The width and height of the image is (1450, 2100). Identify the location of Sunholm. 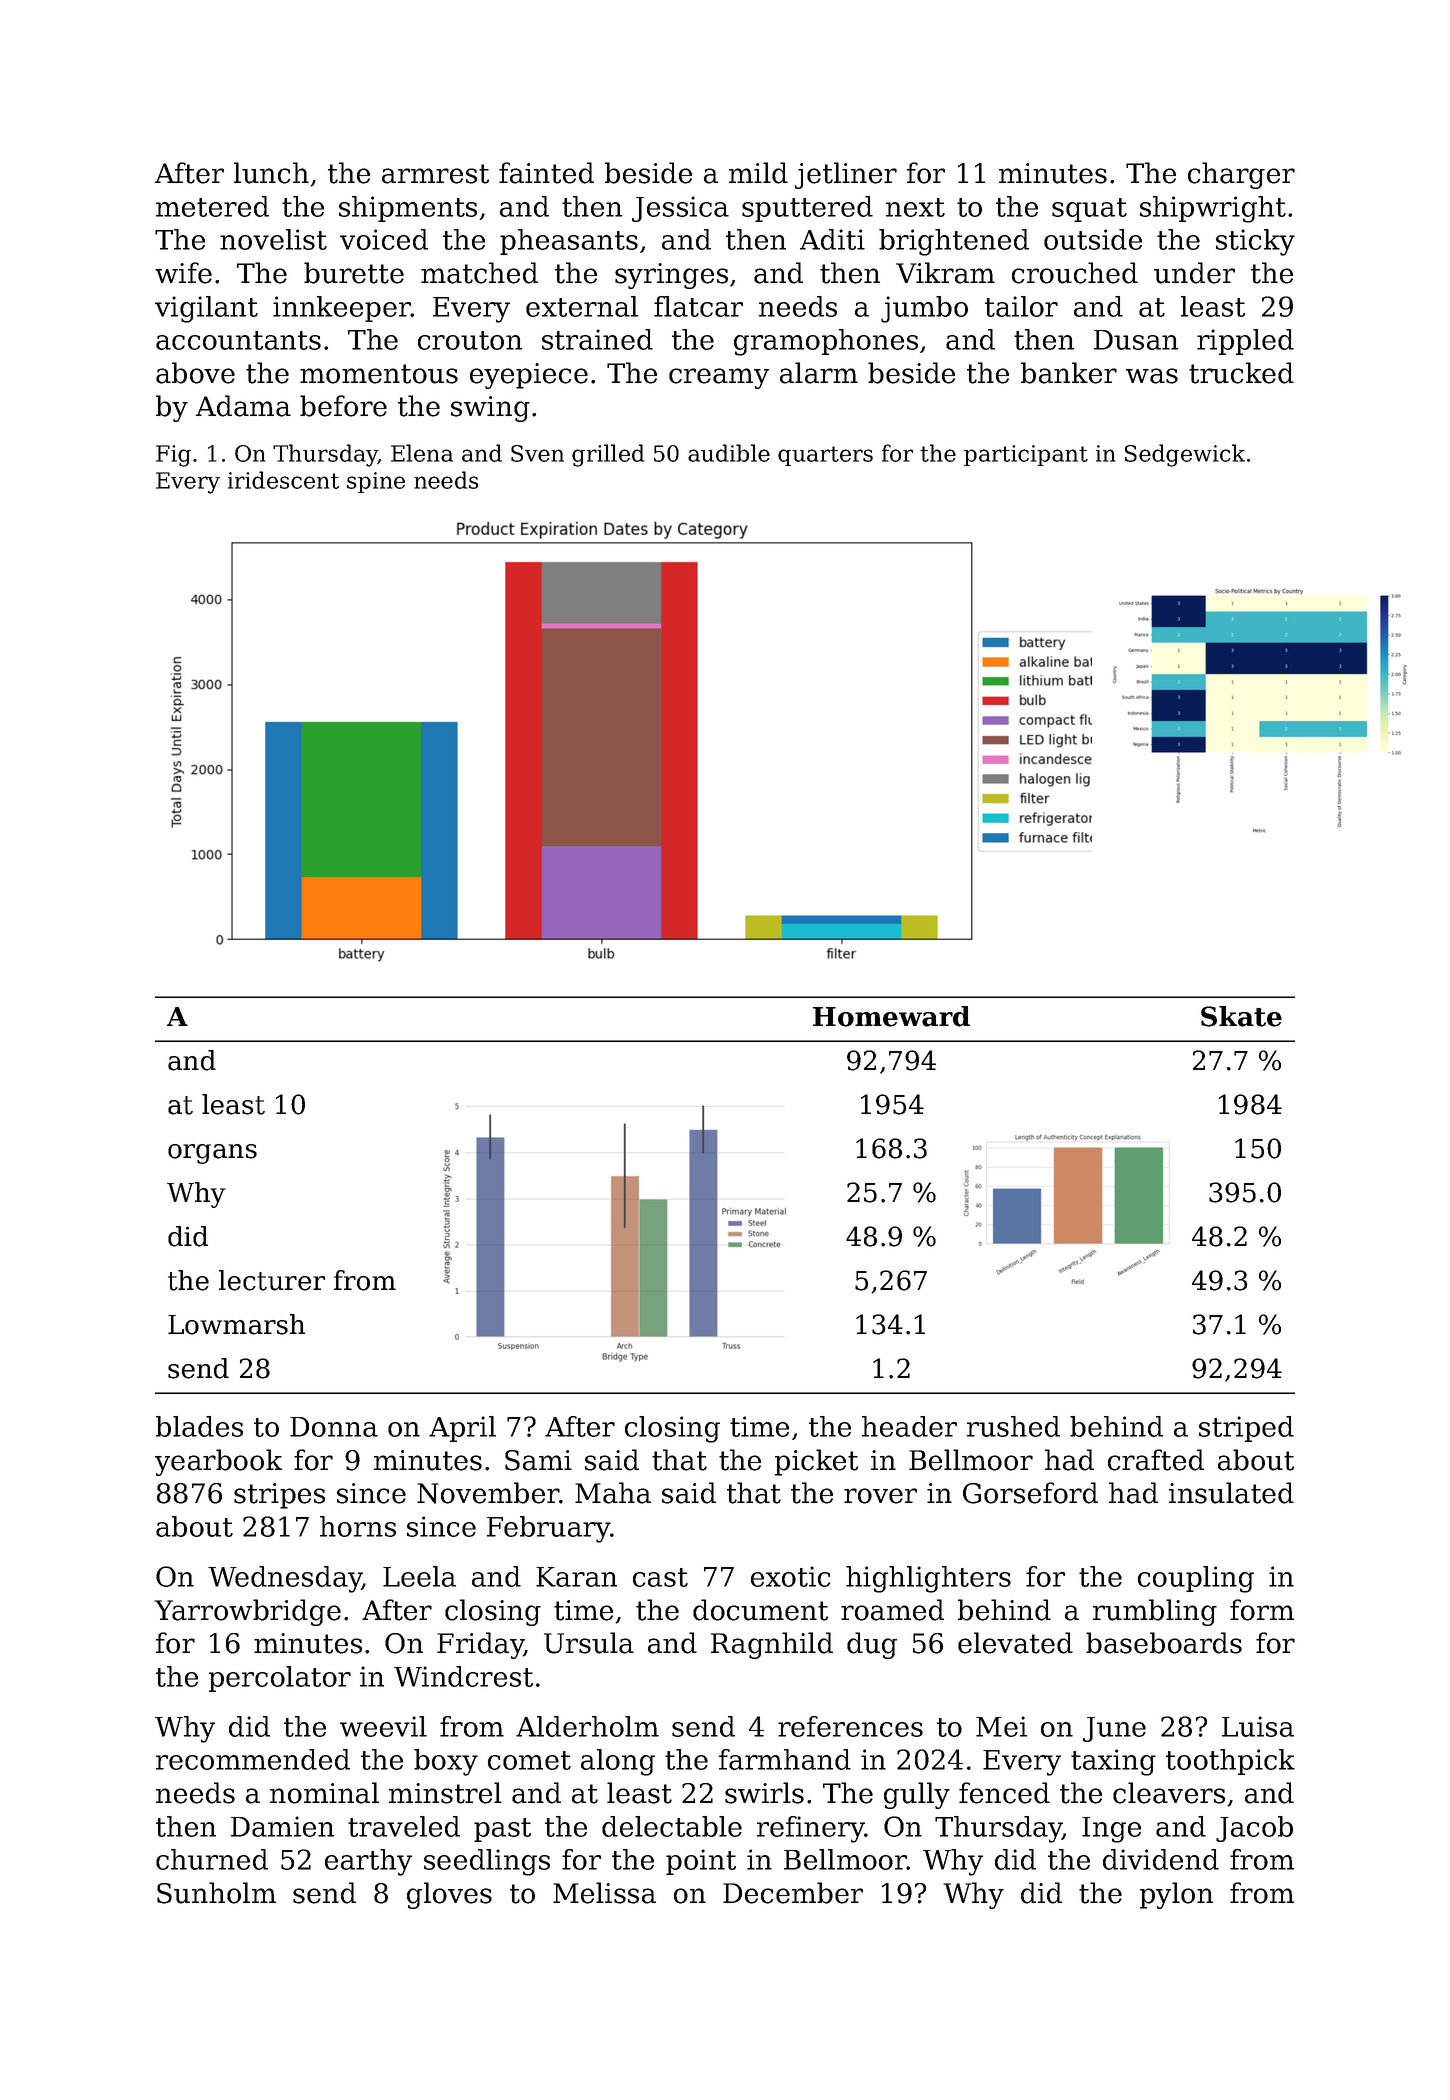
(216, 1893).
